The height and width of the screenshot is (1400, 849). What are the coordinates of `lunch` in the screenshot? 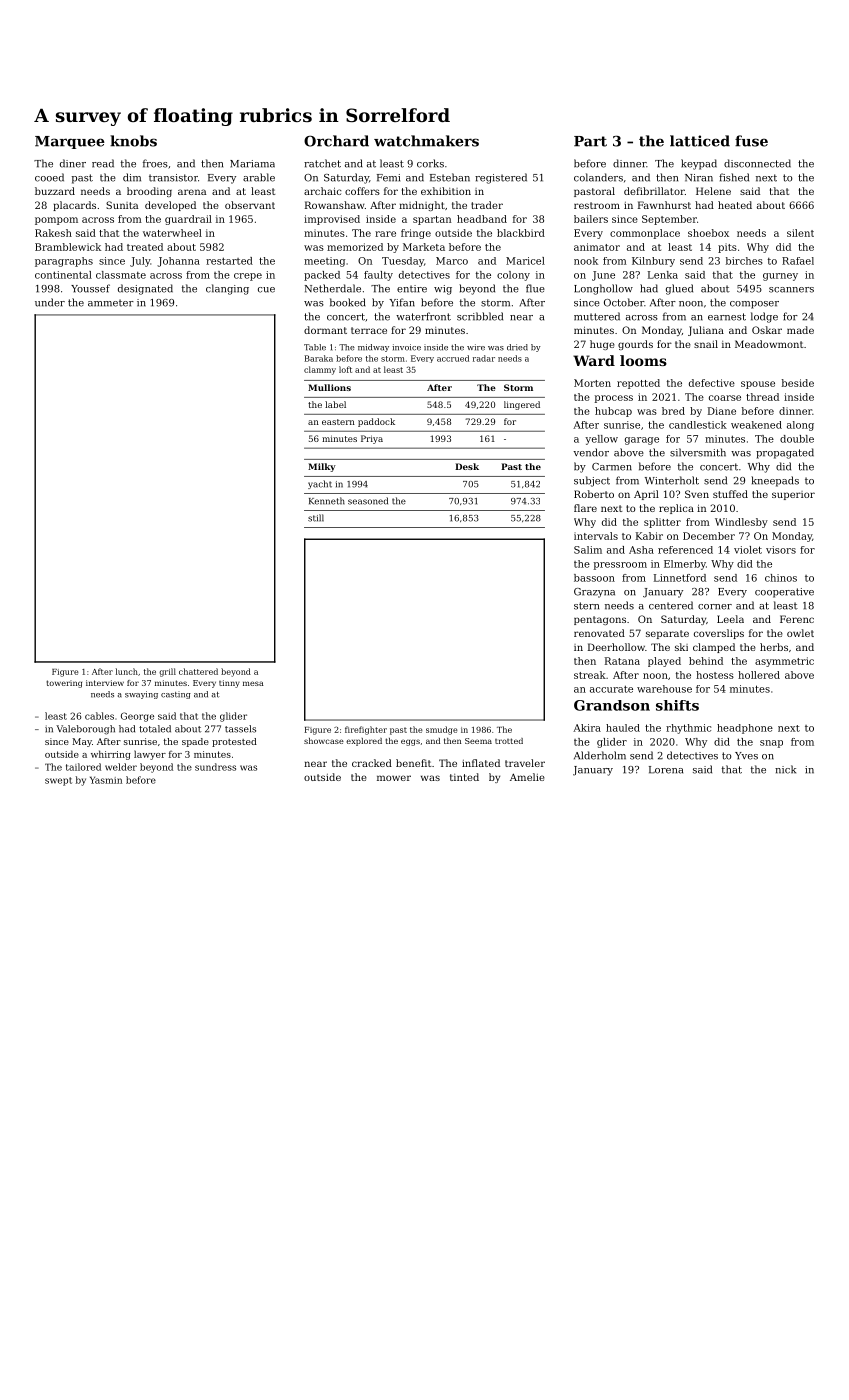 It's located at (127, 671).
